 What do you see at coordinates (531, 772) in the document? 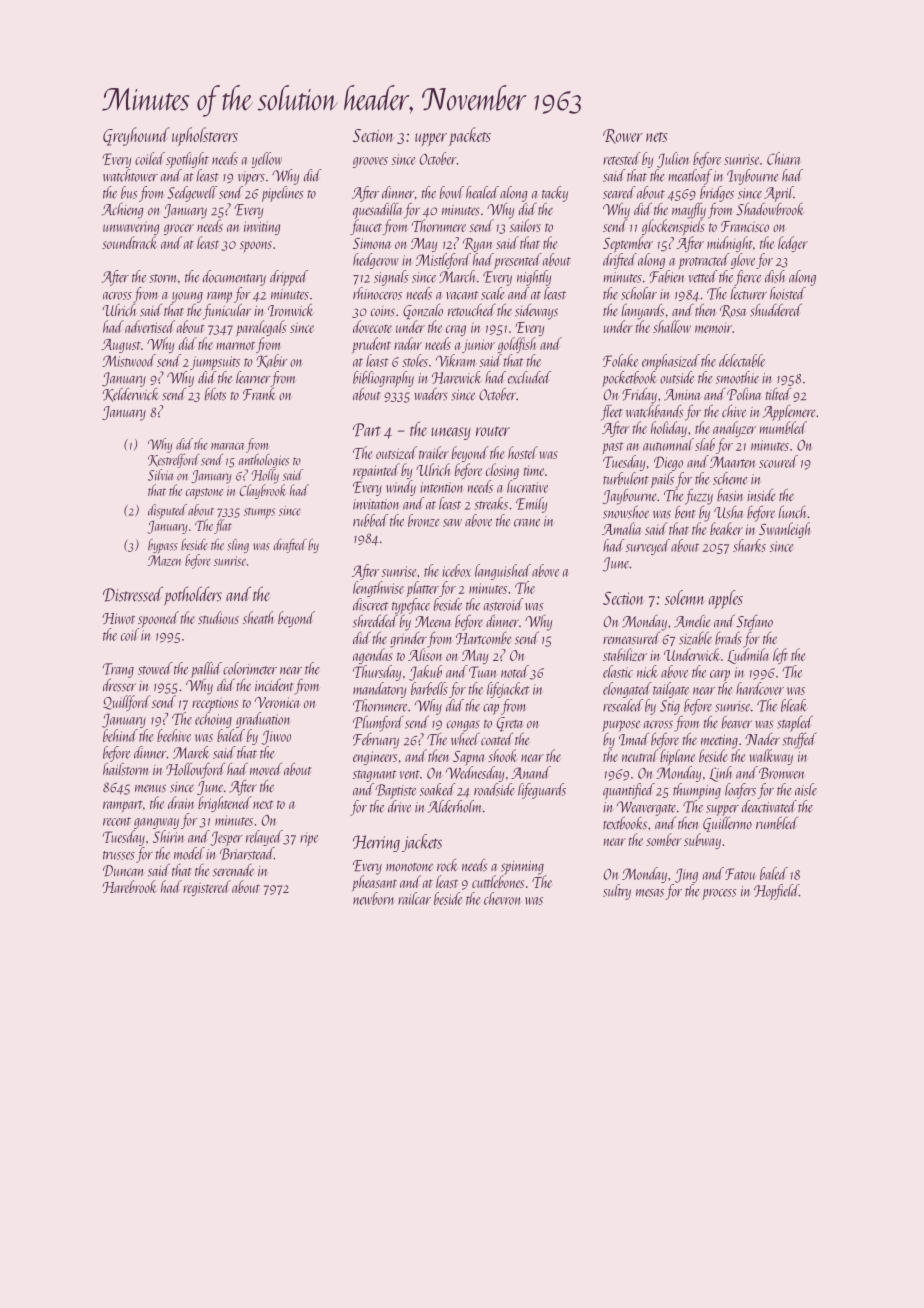
I see `Anand` at bounding box center [531, 772].
